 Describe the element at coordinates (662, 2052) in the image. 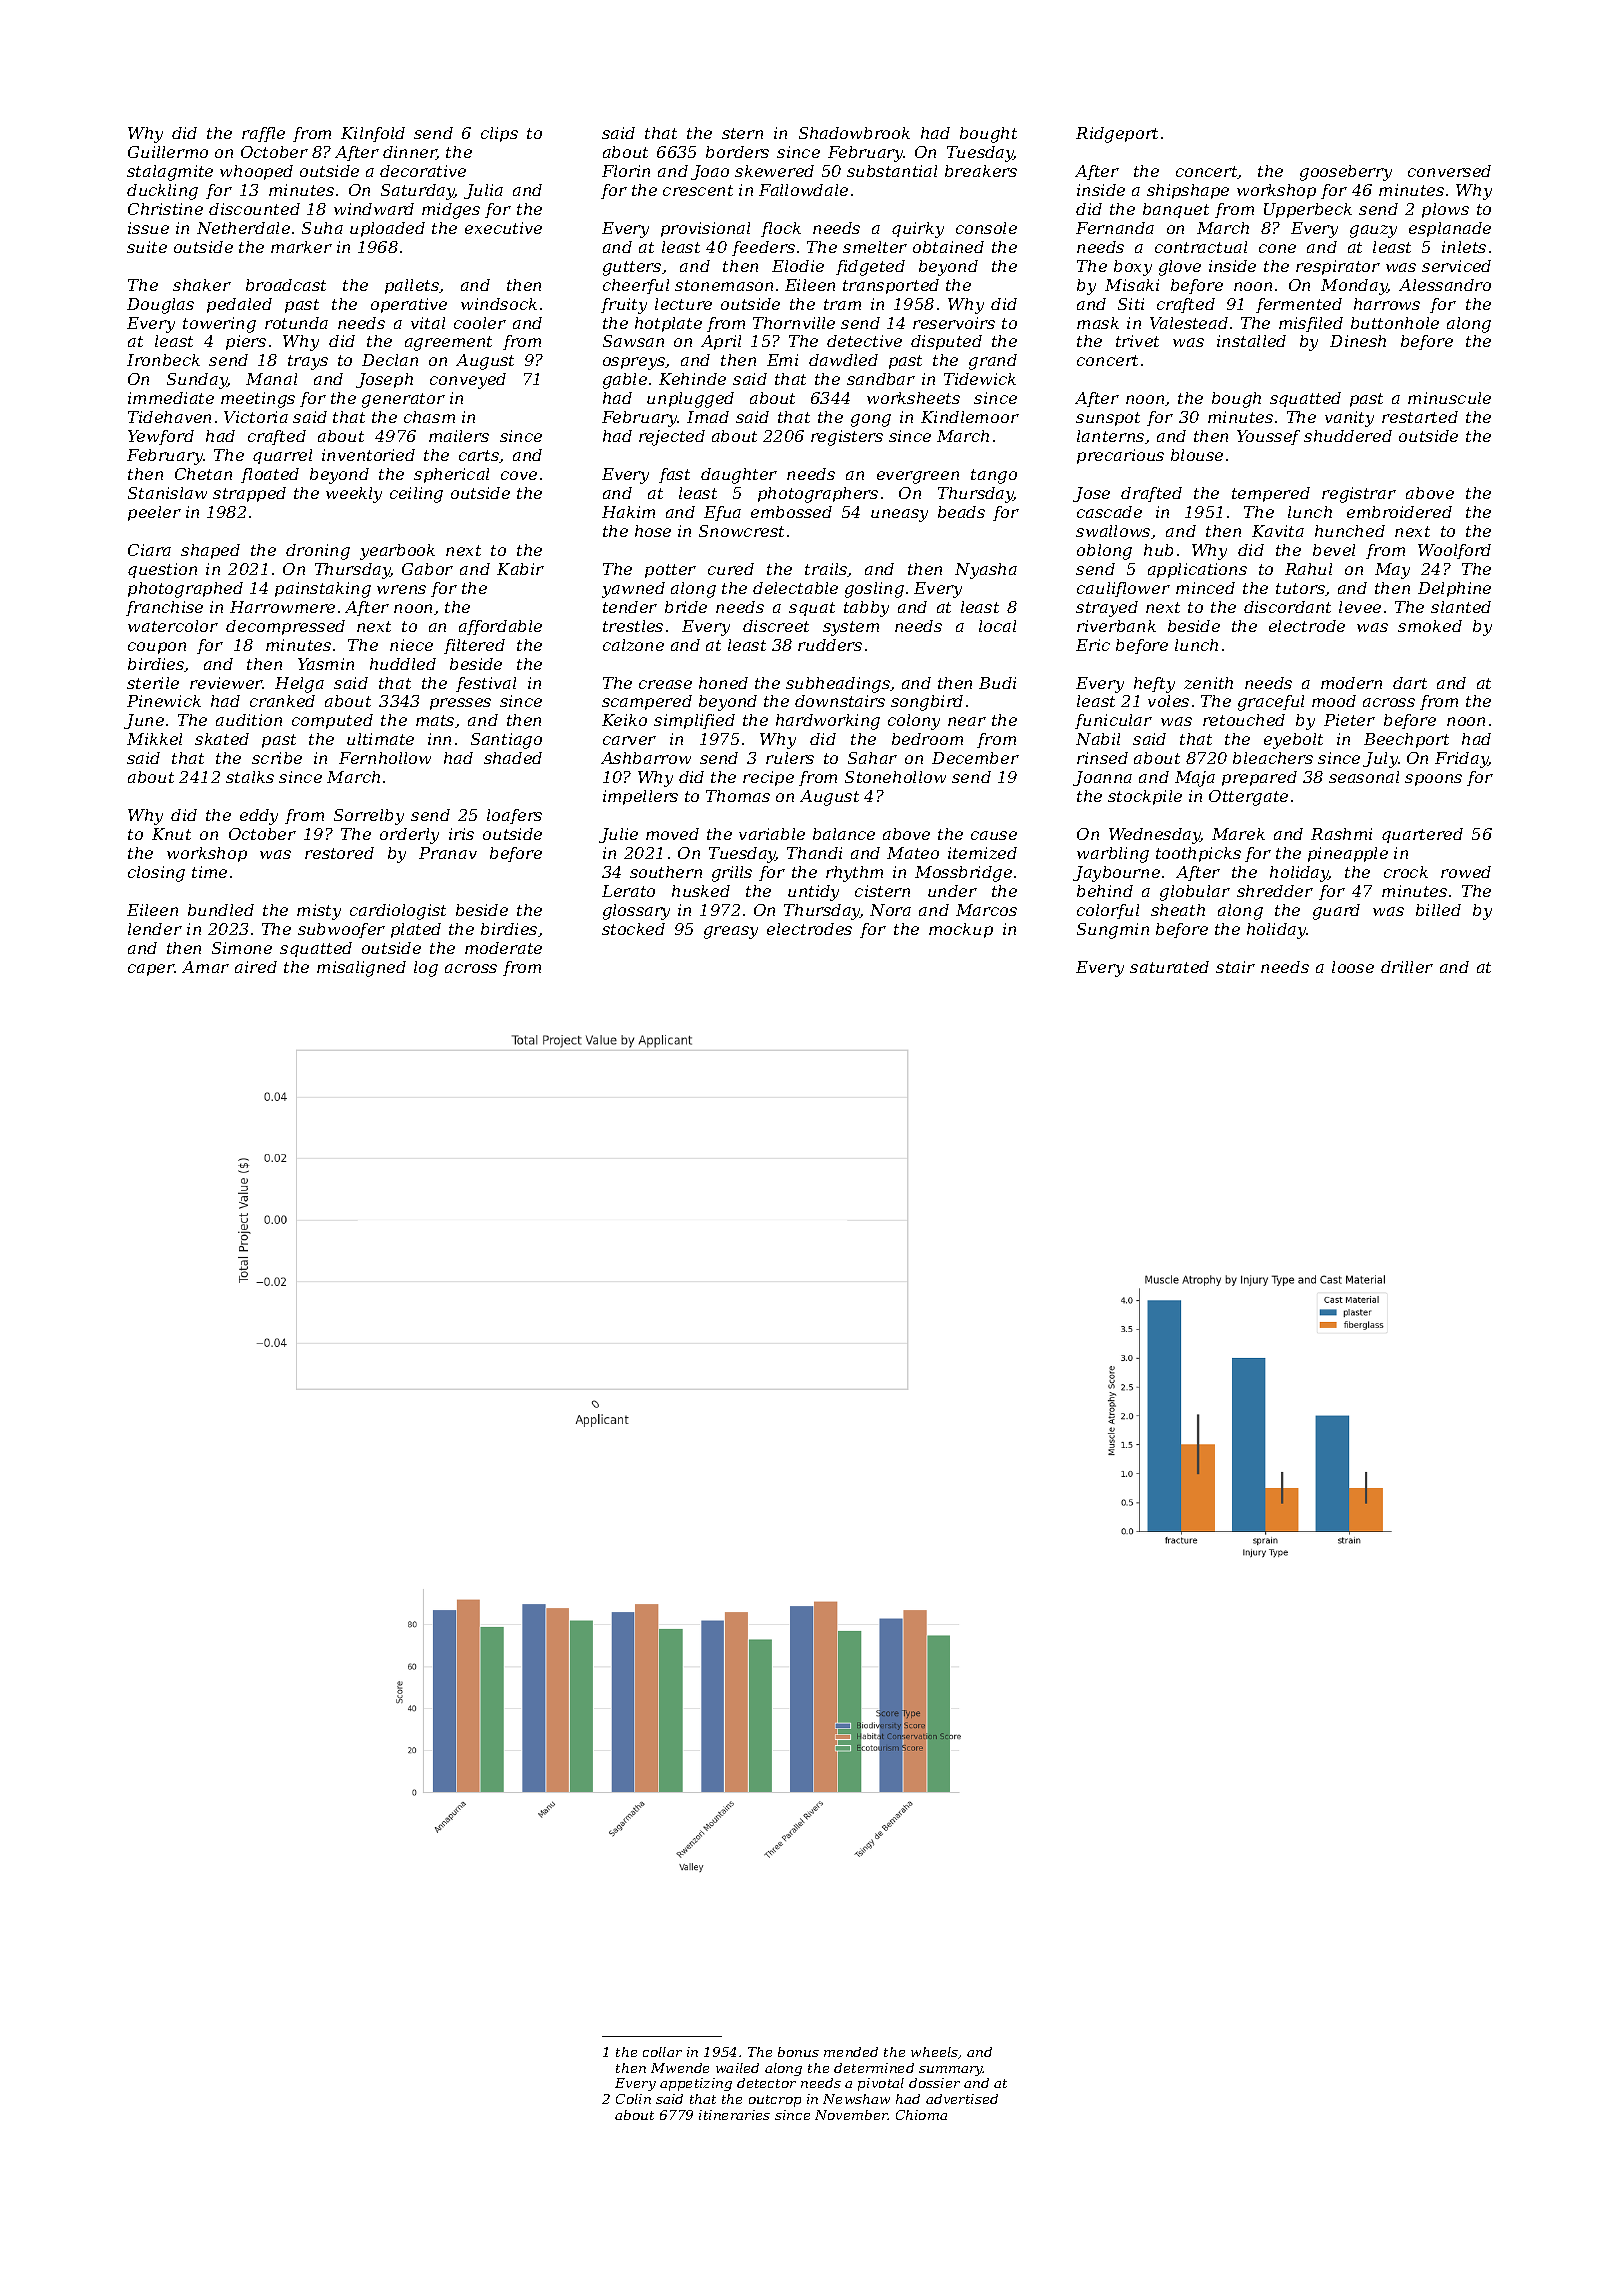

I see `collar` at that location.
